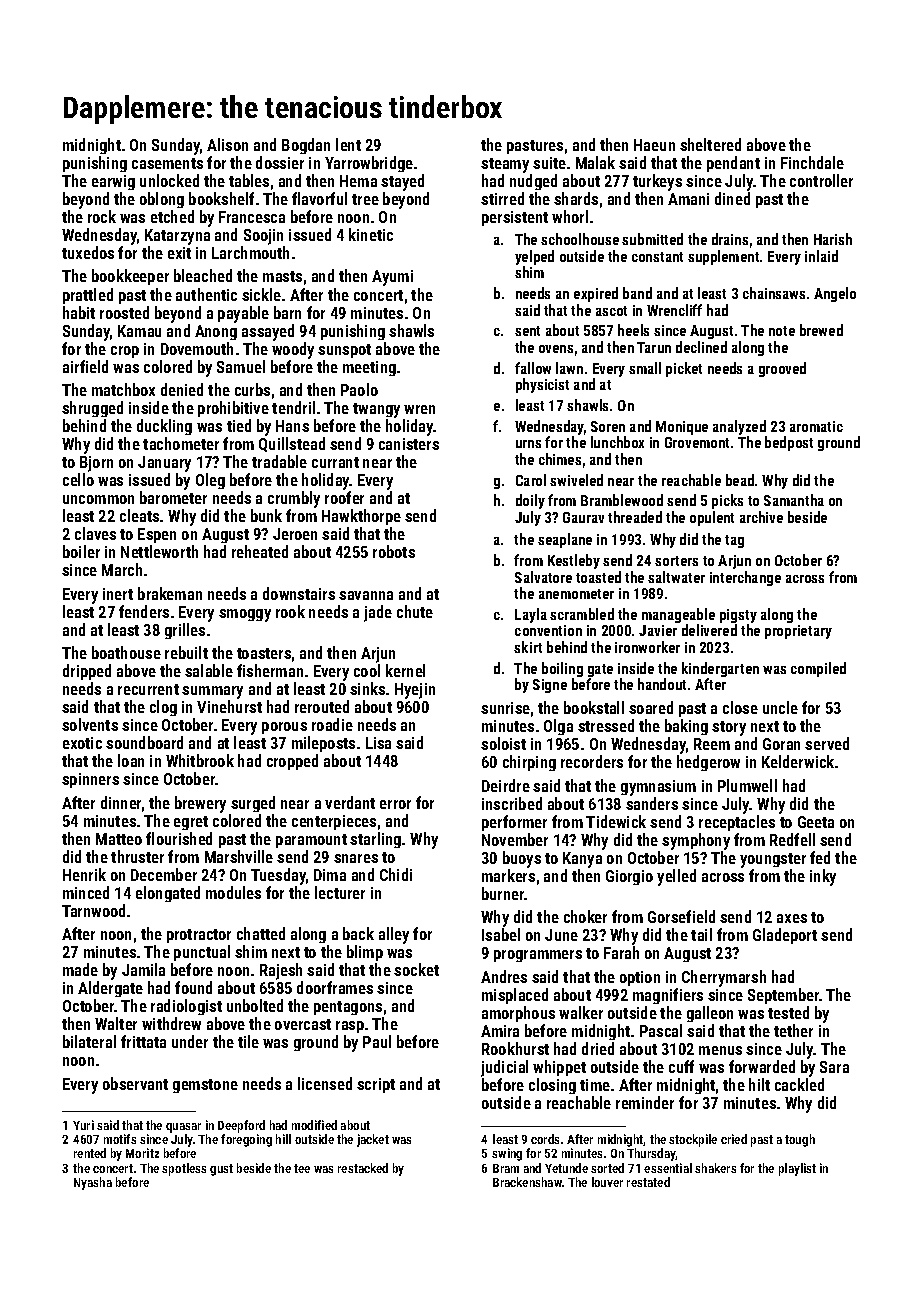 Image resolution: width=924 pixels, height=1314 pixels. What do you see at coordinates (81, 551) in the screenshot?
I see `boiler` at bounding box center [81, 551].
